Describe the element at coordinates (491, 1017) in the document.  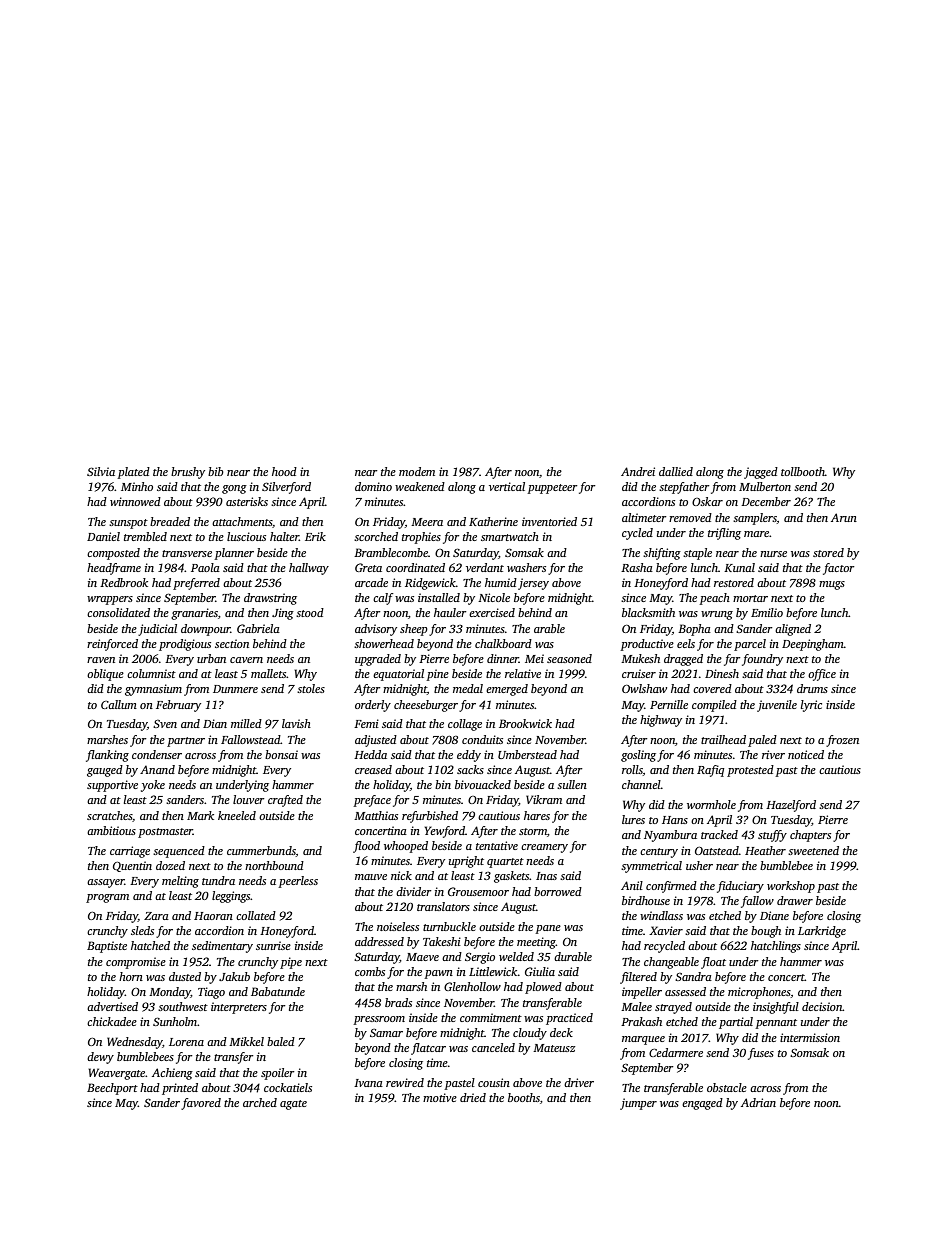
I see `commitment` at that location.
